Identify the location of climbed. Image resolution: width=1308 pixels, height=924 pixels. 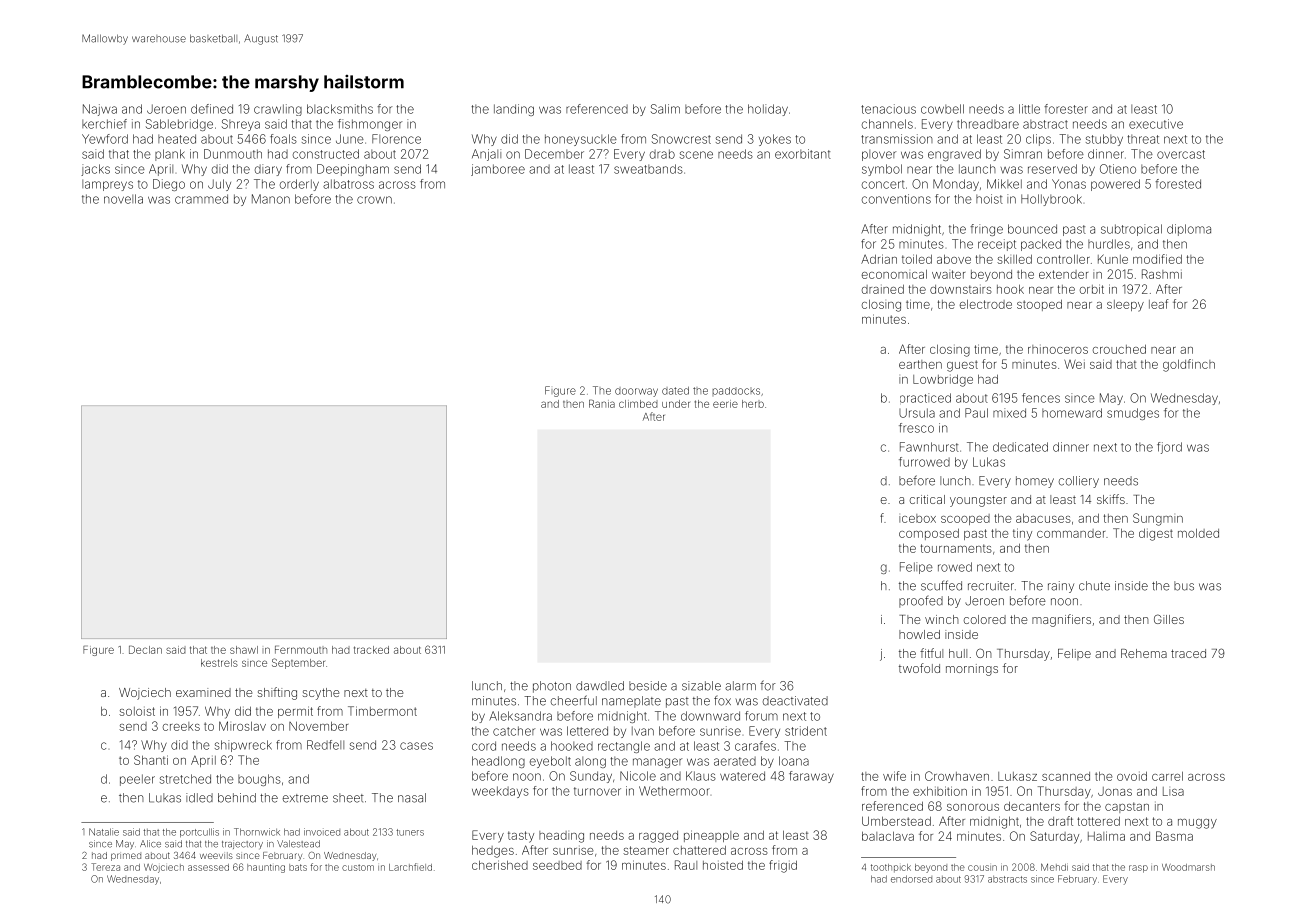
(638, 404).
